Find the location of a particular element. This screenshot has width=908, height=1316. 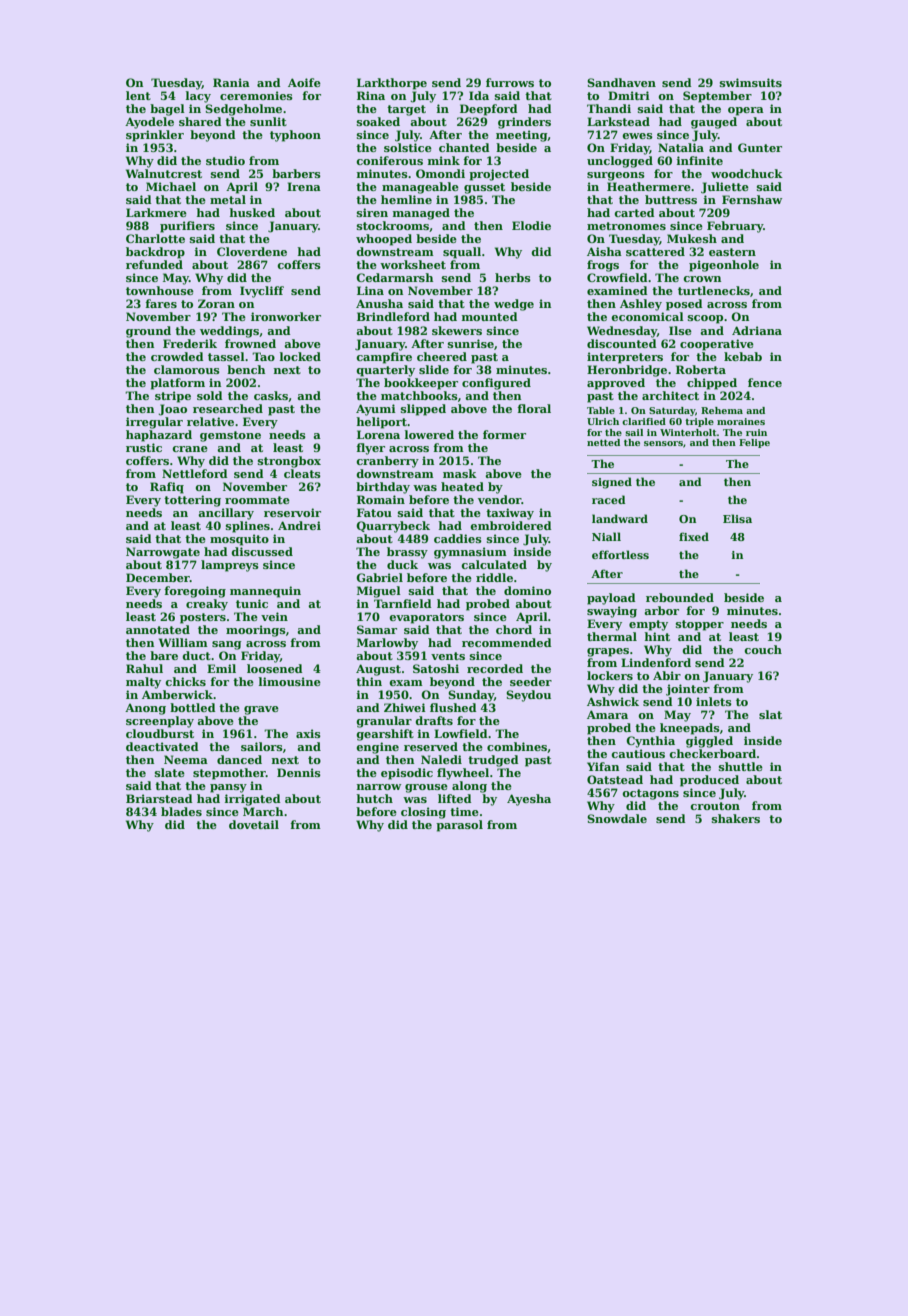

grapes is located at coordinates (608, 652).
